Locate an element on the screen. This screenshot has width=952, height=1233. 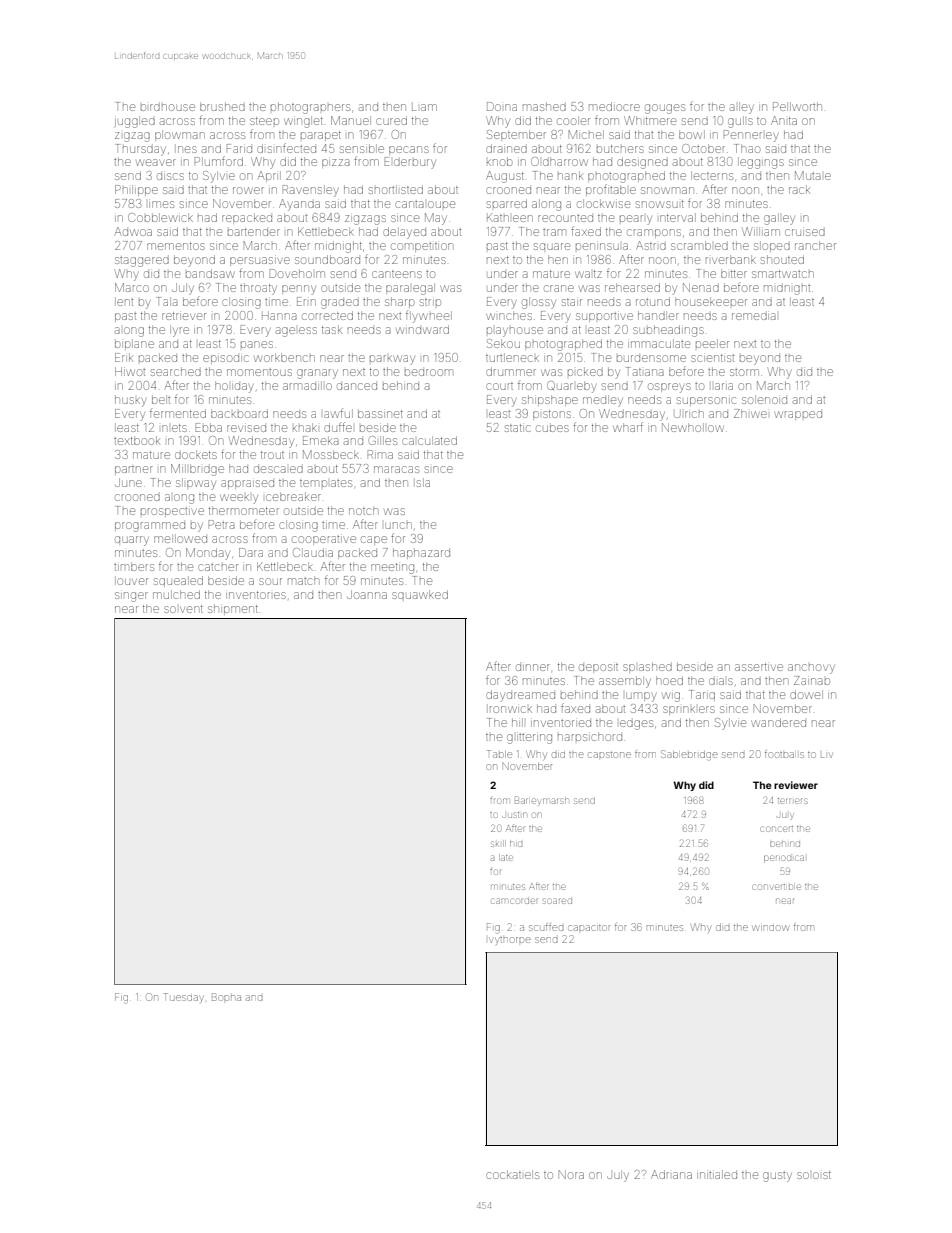
Tuesday is located at coordinates (183, 997).
